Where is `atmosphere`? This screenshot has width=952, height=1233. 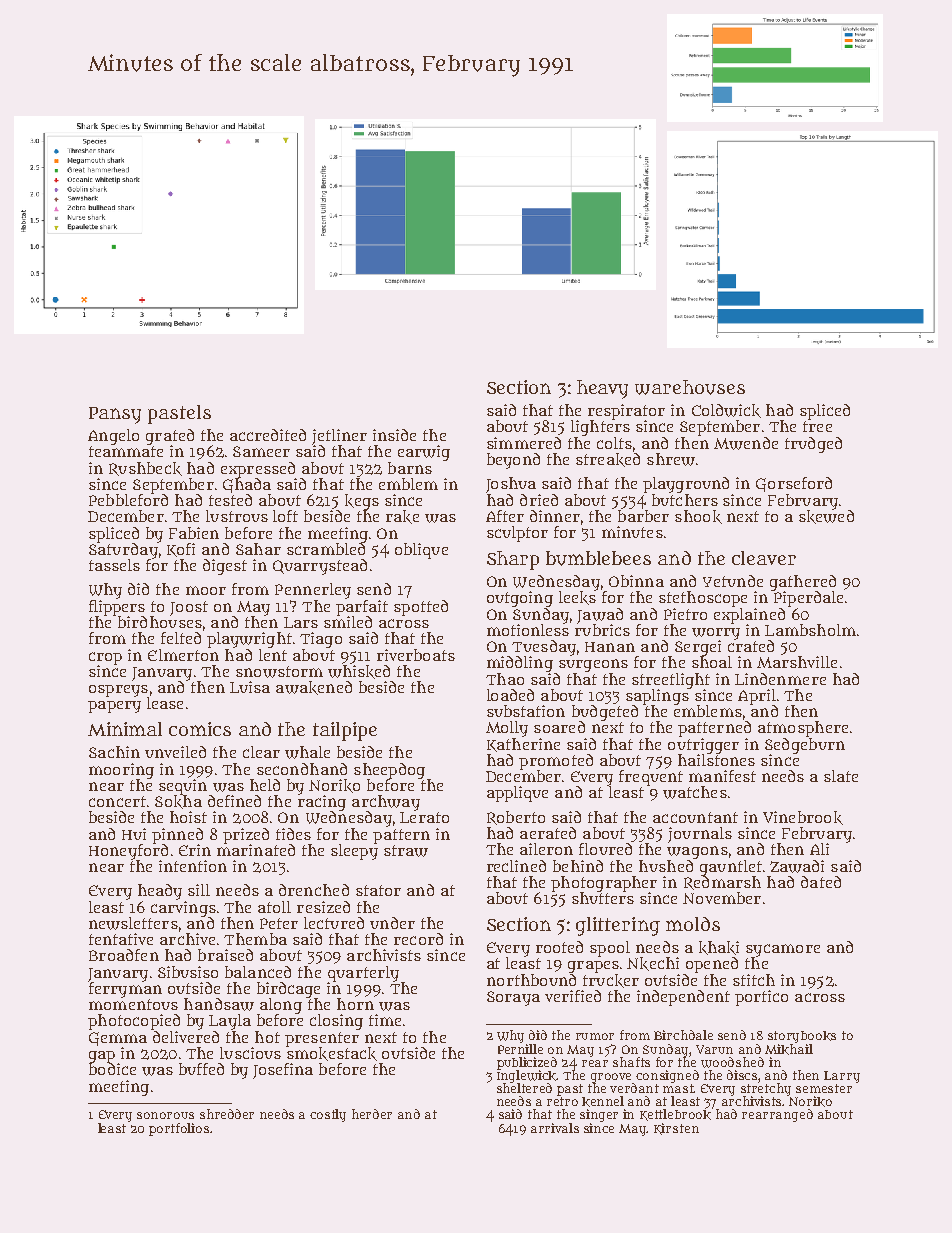
atmosphere is located at coordinates (803, 729).
